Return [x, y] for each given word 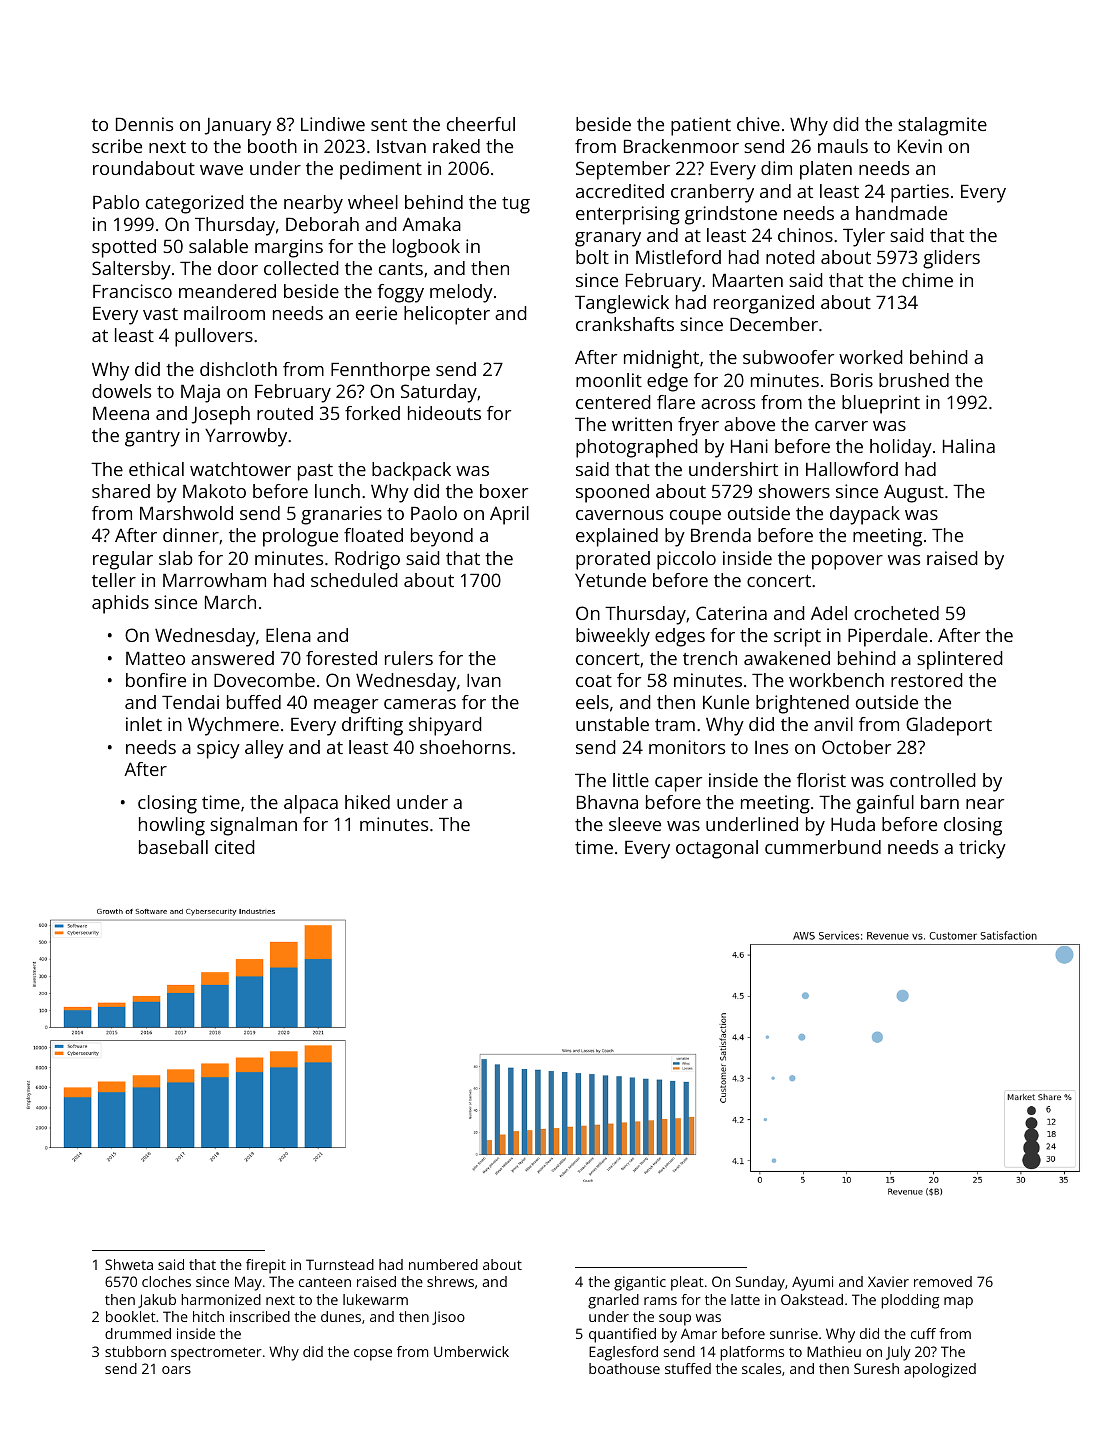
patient [701, 126]
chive [758, 124]
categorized [194, 204]
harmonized [221, 1299]
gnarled [613, 1301]
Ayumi [812, 1283]
